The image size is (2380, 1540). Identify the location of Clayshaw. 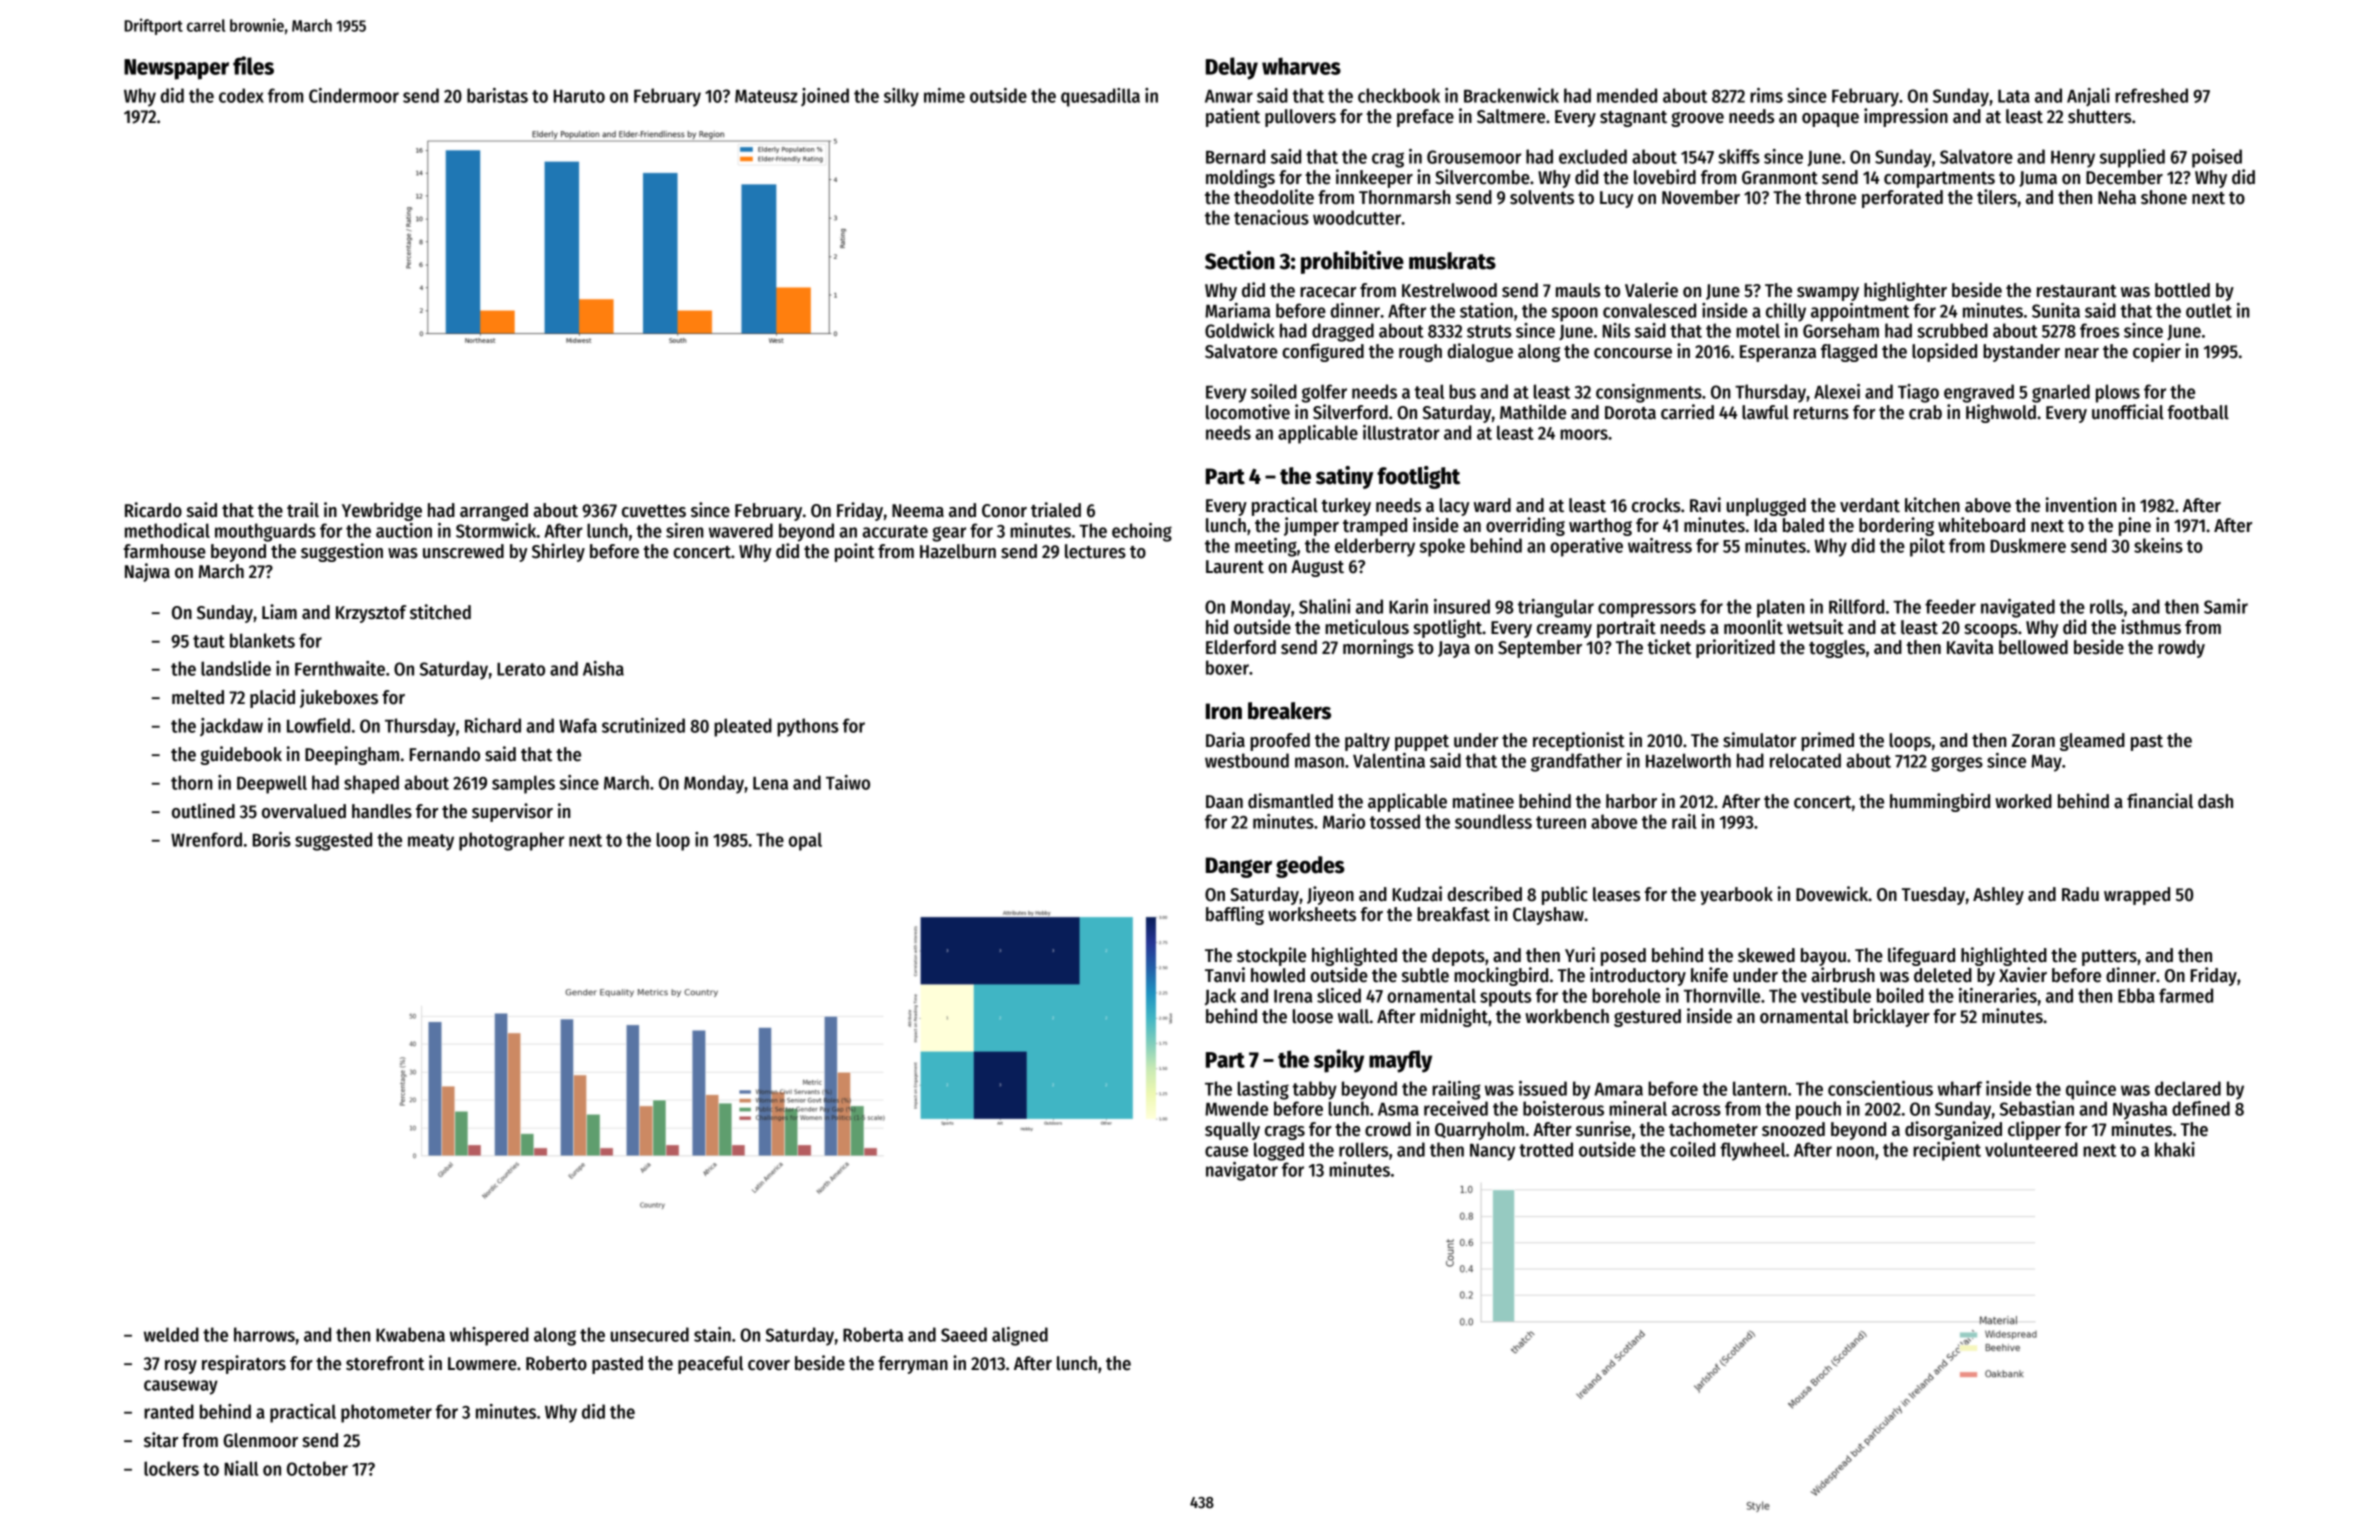
(1548, 916).
